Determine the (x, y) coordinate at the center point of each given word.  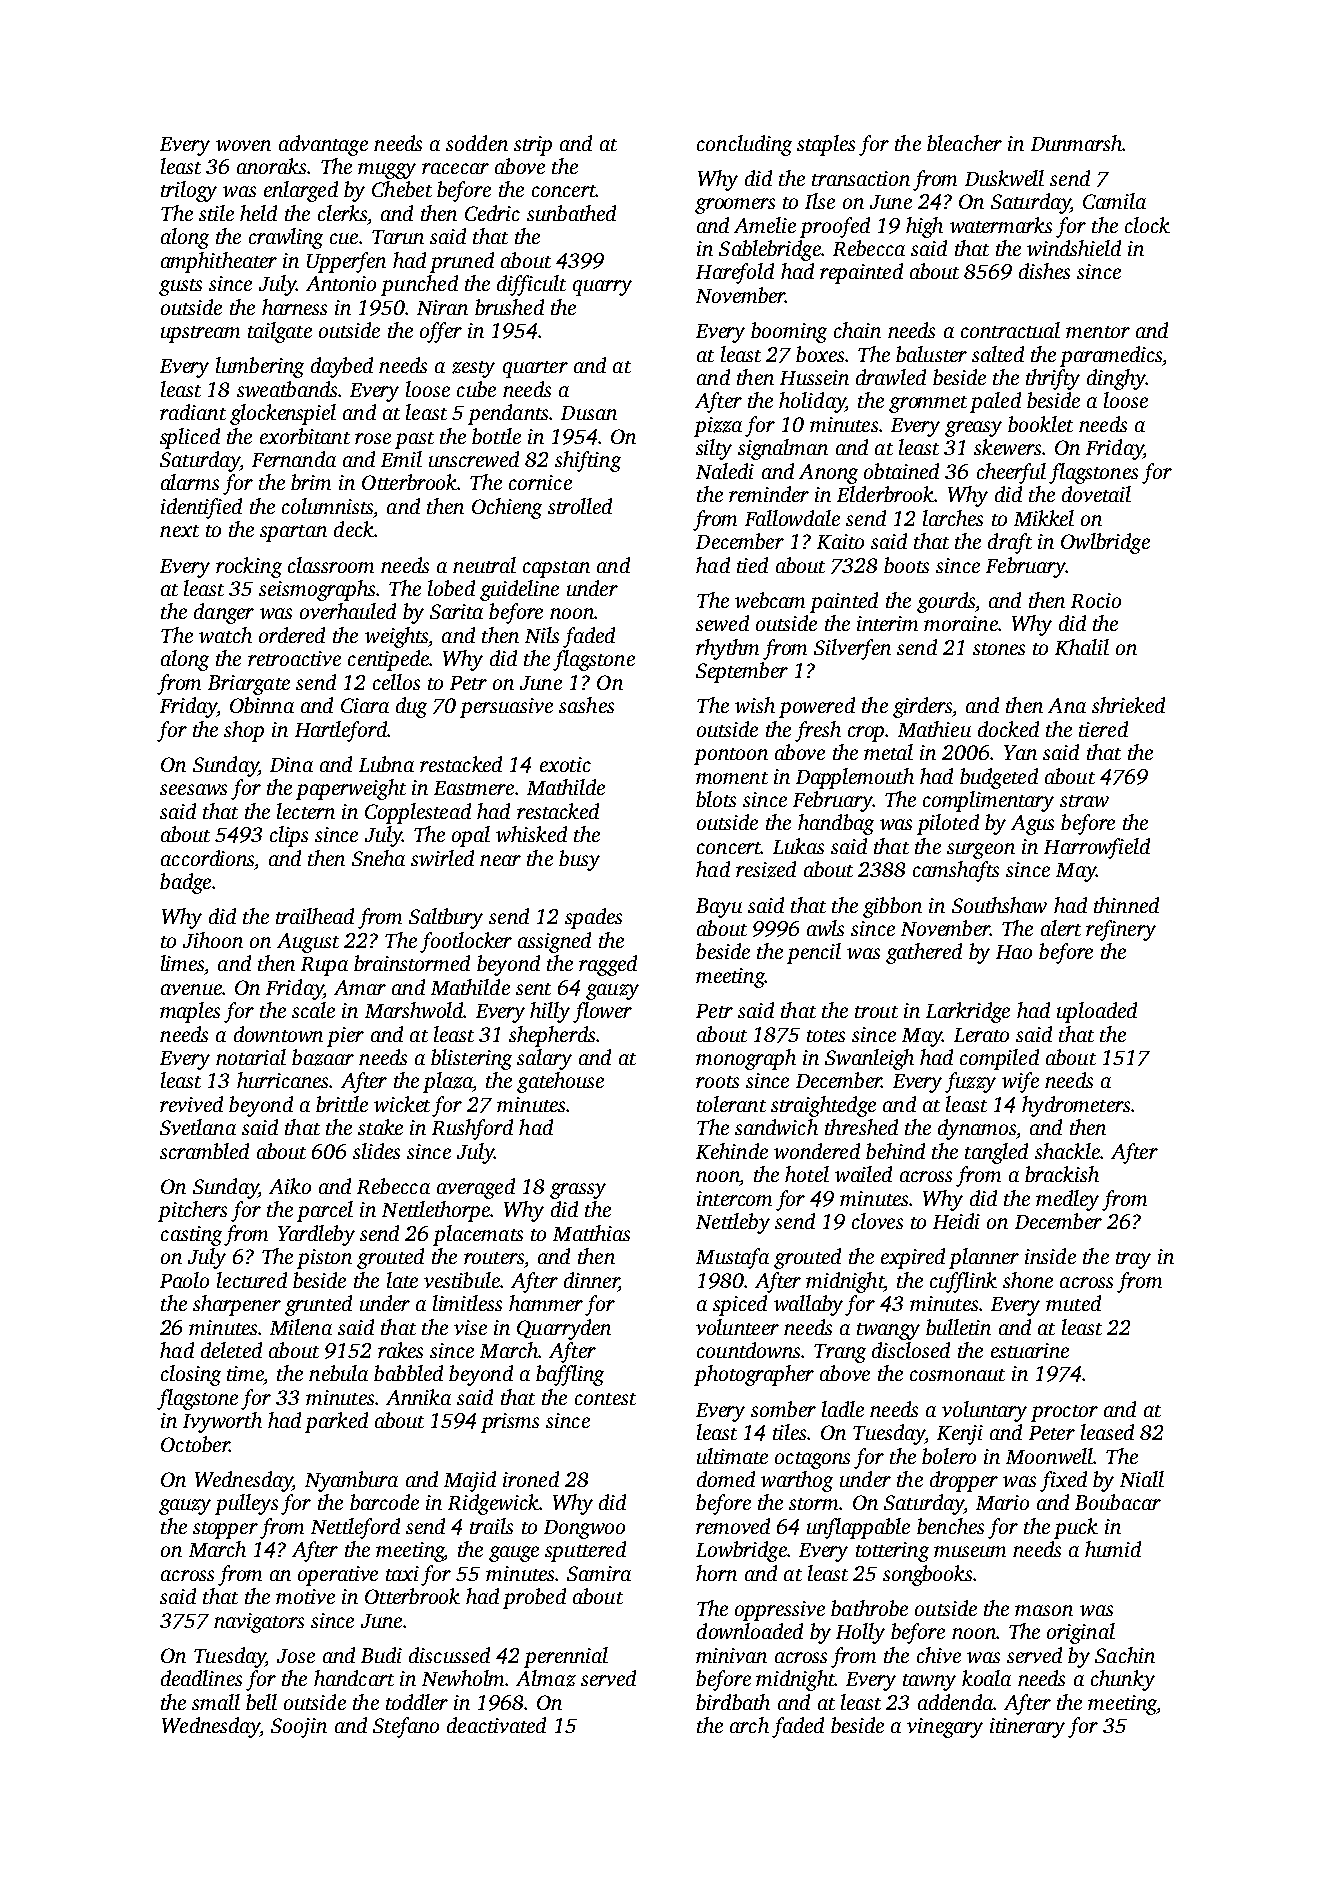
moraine (961, 623)
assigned (554, 942)
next (179, 531)
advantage (323, 145)
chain (857, 330)
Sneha (378, 858)
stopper (225, 1530)
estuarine (1030, 1350)
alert (1061, 928)
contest (605, 1399)
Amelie (765, 225)
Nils (542, 635)
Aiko (290, 1186)
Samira (599, 1573)
